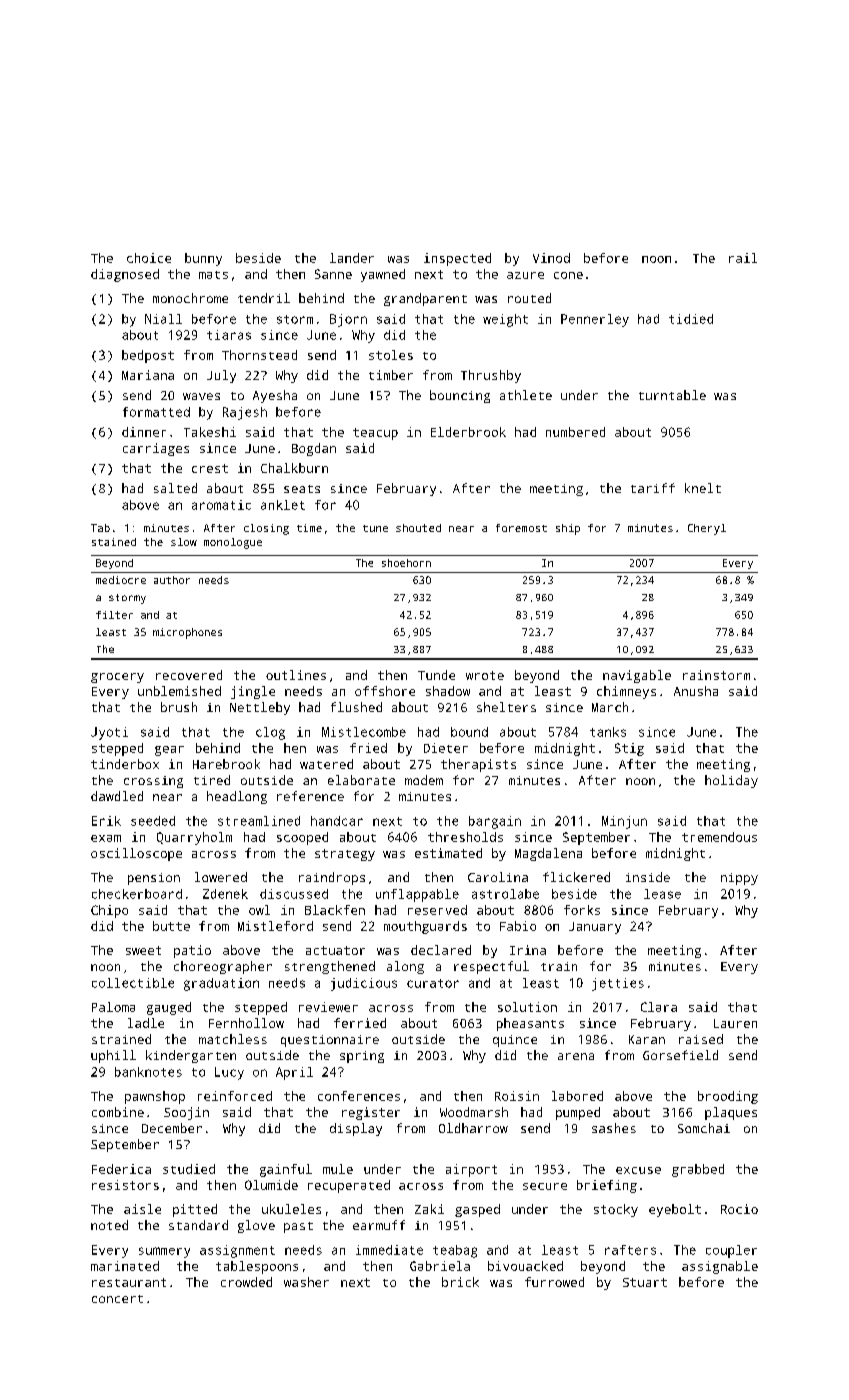 The width and height of the screenshot is (849, 1400). Describe the element at coordinates (691, 319) in the screenshot. I see `tidied` at that location.
